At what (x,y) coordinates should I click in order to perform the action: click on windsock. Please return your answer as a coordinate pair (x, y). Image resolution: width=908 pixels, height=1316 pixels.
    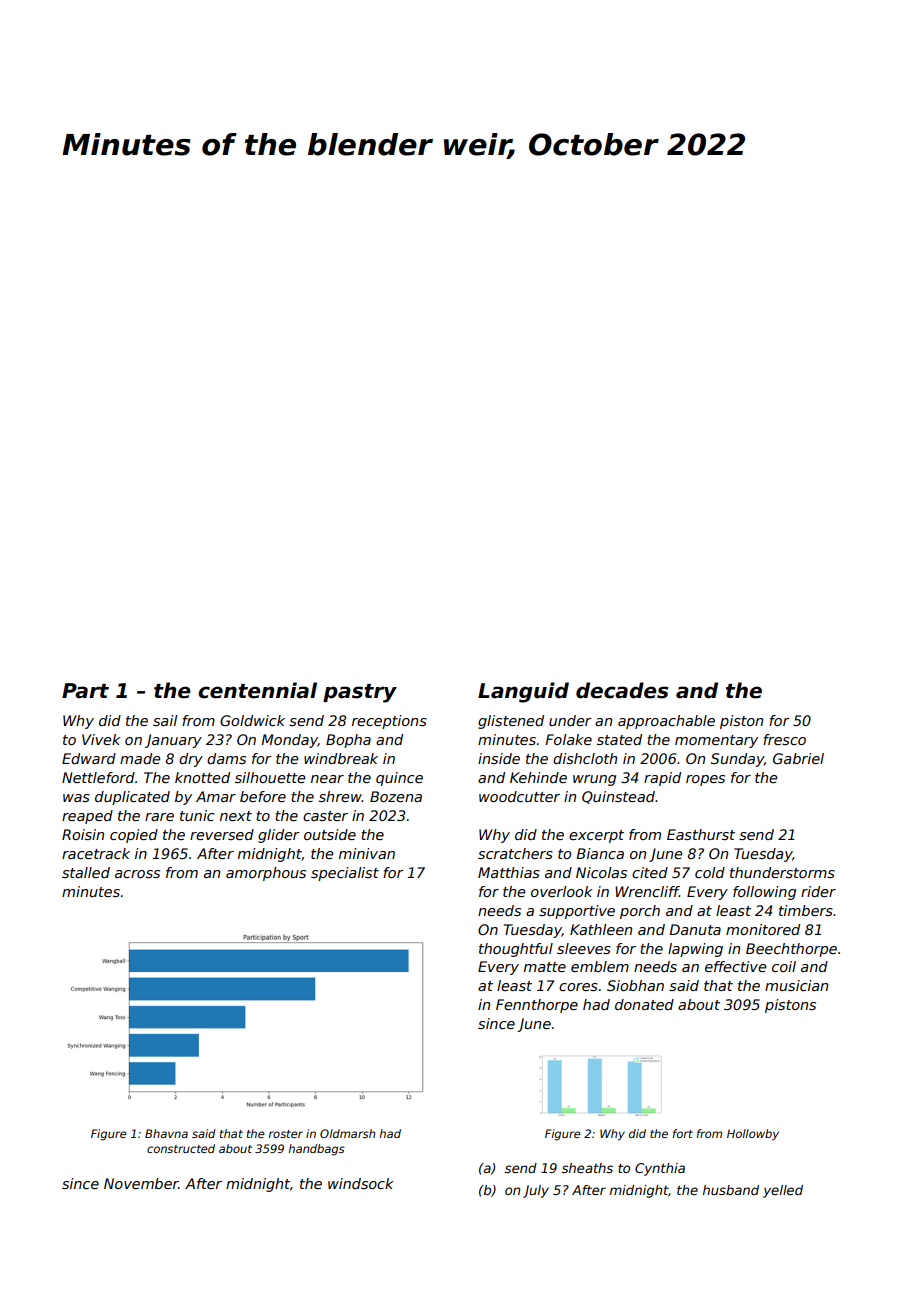
    Looking at the image, I should click on (361, 1183).
